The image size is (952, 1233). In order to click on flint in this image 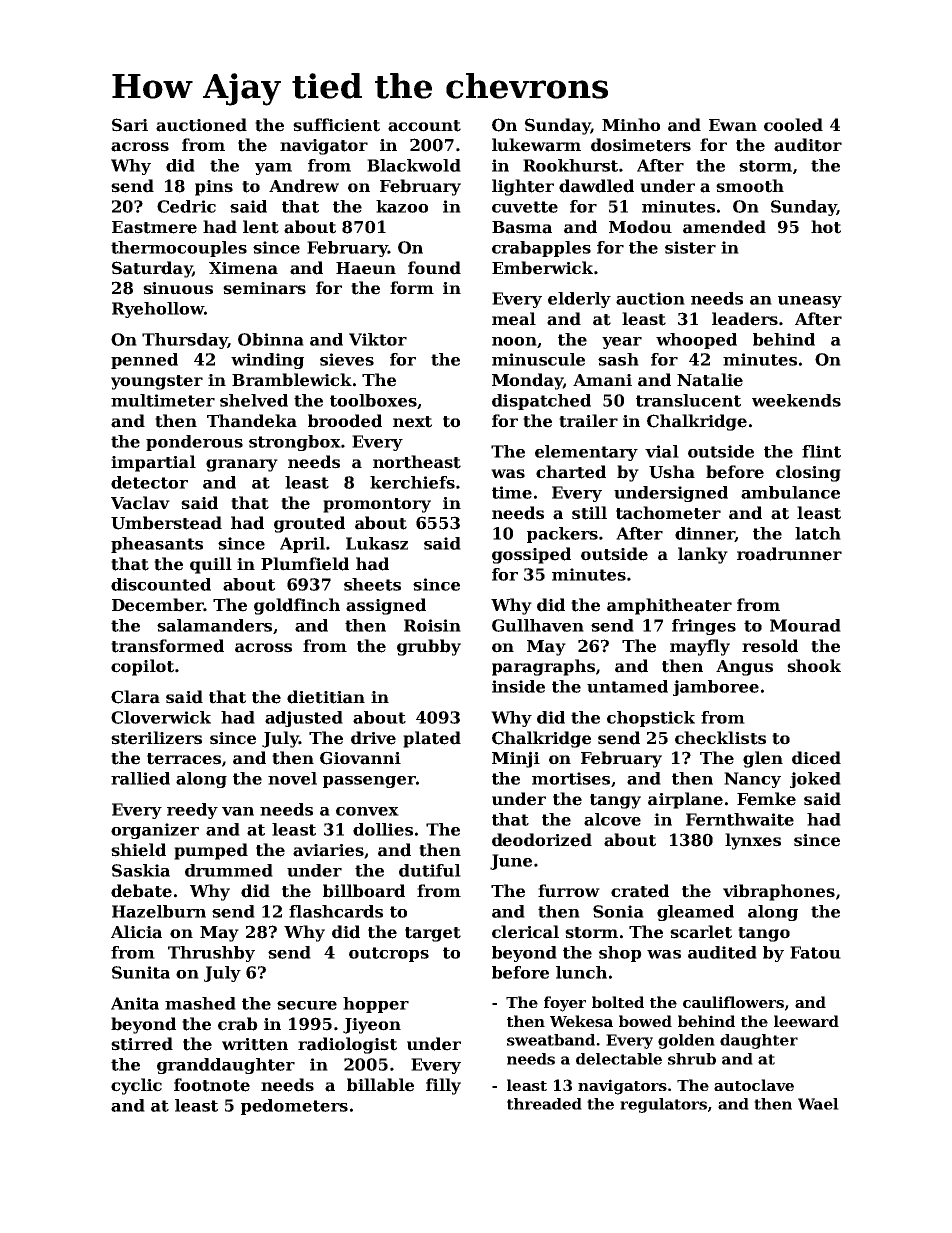, I will do `click(821, 451)`.
